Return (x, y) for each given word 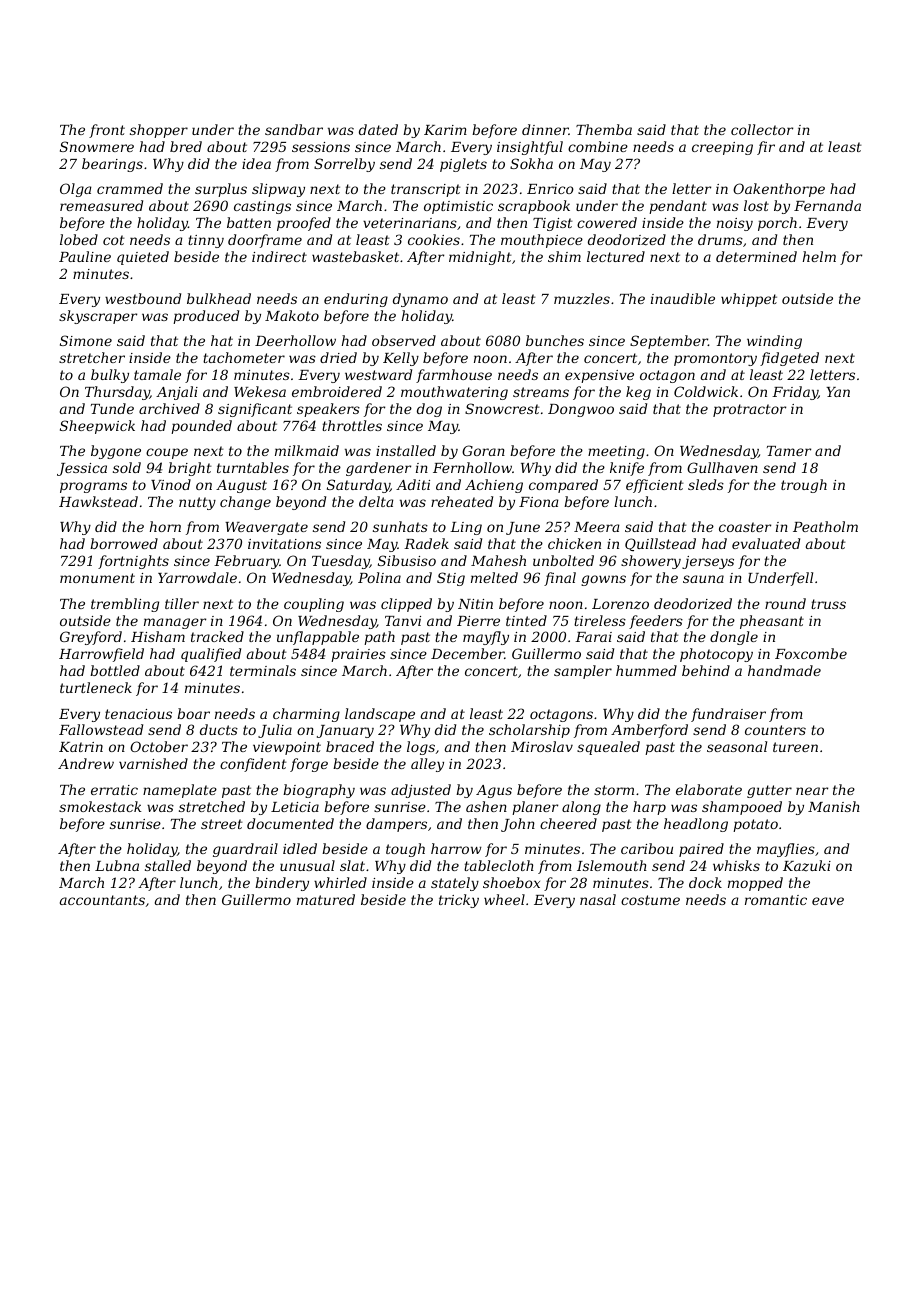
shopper (159, 131)
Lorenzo (620, 604)
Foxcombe (811, 653)
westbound (143, 298)
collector (762, 129)
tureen (795, 747)
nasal (598, 899)
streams (541, 392)
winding (774, 342)
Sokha (531, 163)
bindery (282, 884)
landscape (380, 715)
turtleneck (96, 687)
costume (650, 900)
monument (97, 578)
